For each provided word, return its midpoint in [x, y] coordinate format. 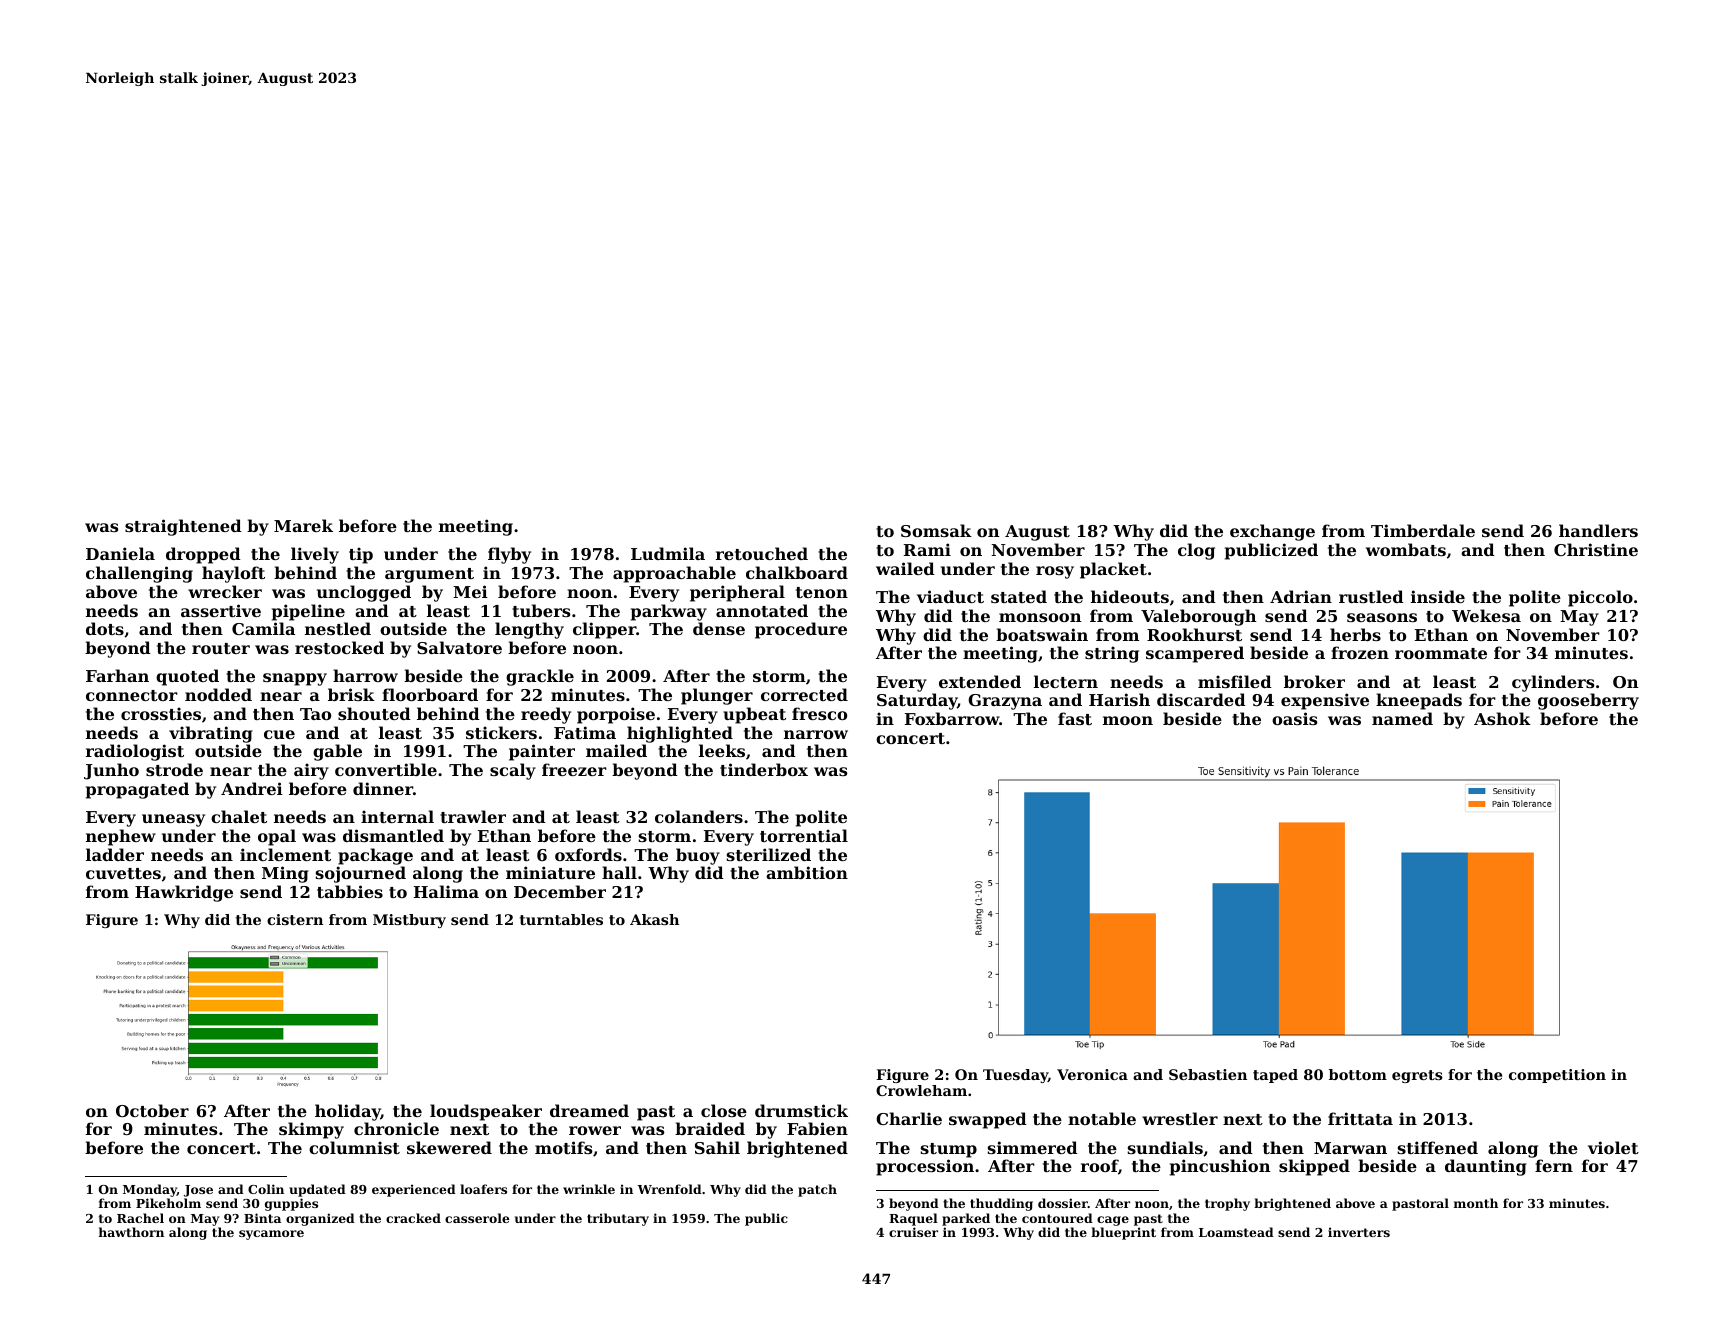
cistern [295, 919]
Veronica [1092, 1074]
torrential [804, 835]
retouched [762, 553]
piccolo [1600, 598]
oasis [1294, 718]
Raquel [913, 1219]
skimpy [311, 1130]
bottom [1358, 1074]
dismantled [393, 835]
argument [429, 575]
